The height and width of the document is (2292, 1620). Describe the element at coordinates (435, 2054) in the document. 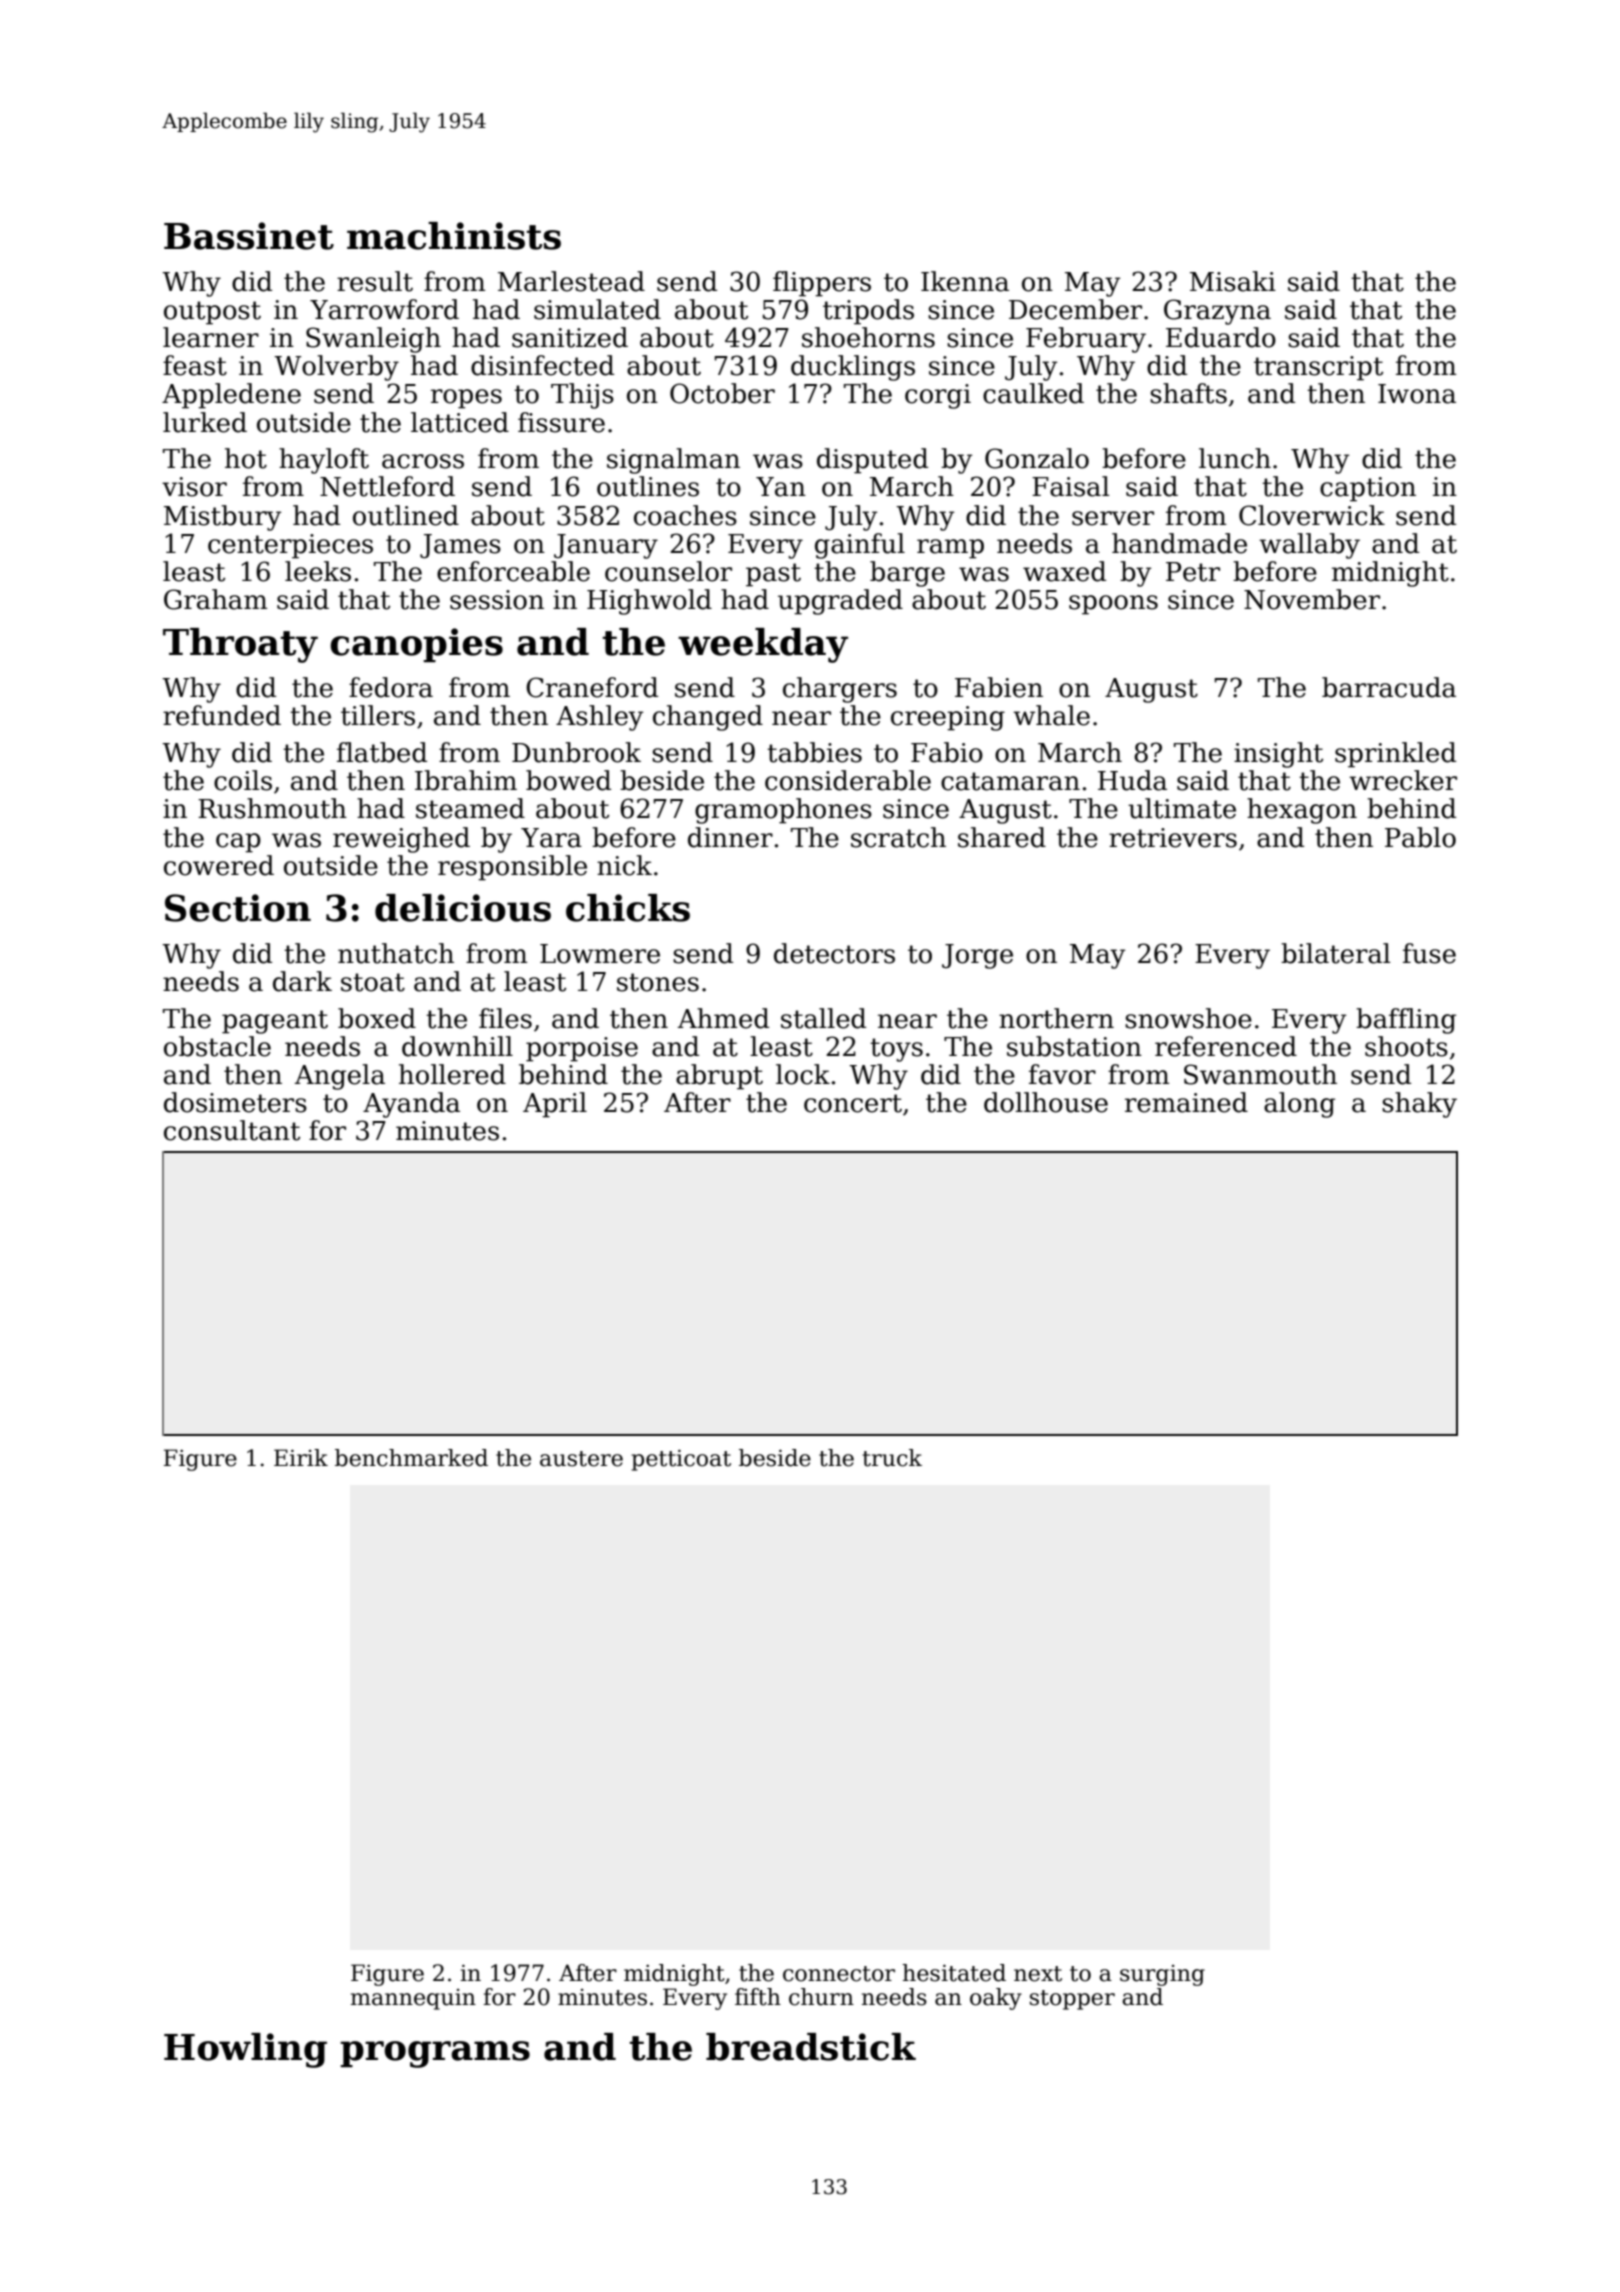

I see `programs` at that location.
